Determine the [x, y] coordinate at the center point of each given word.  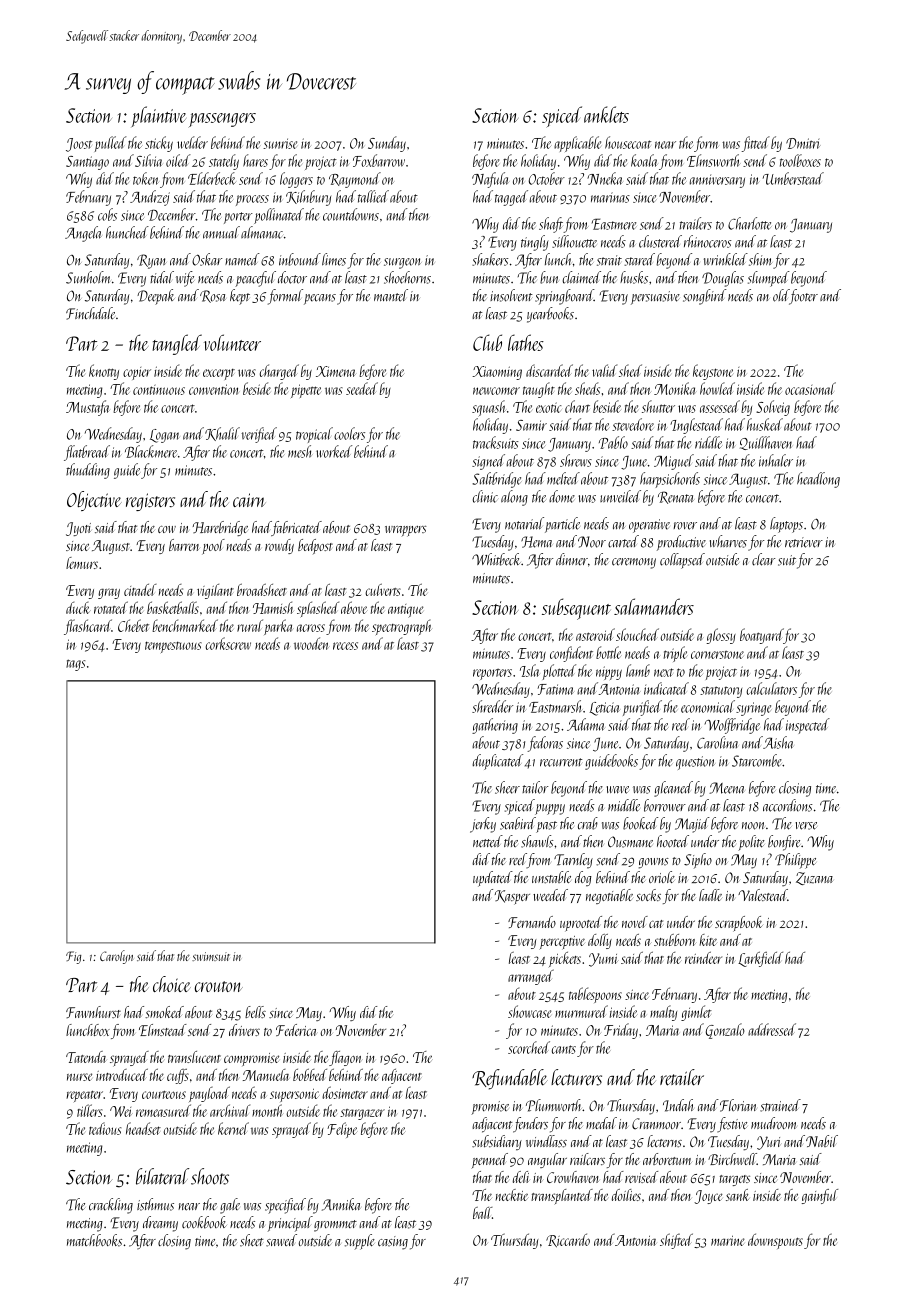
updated [493, 879]
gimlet [696, 1013]
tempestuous [173, 647]
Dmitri [803, 143]
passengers [222, 120]
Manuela [266, 1075]
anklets [606, 114]
